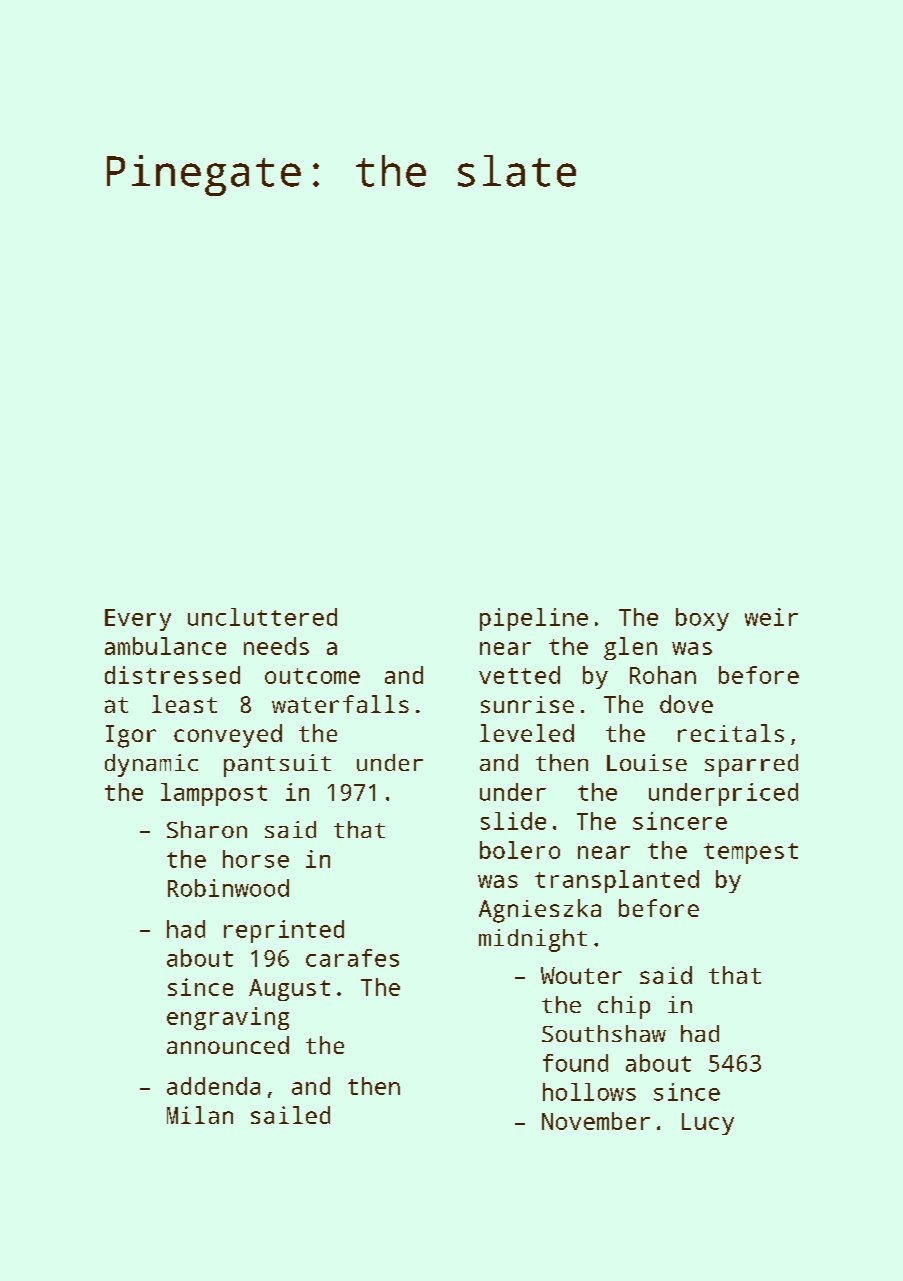  I want to click on dove, so click(686, 704).
